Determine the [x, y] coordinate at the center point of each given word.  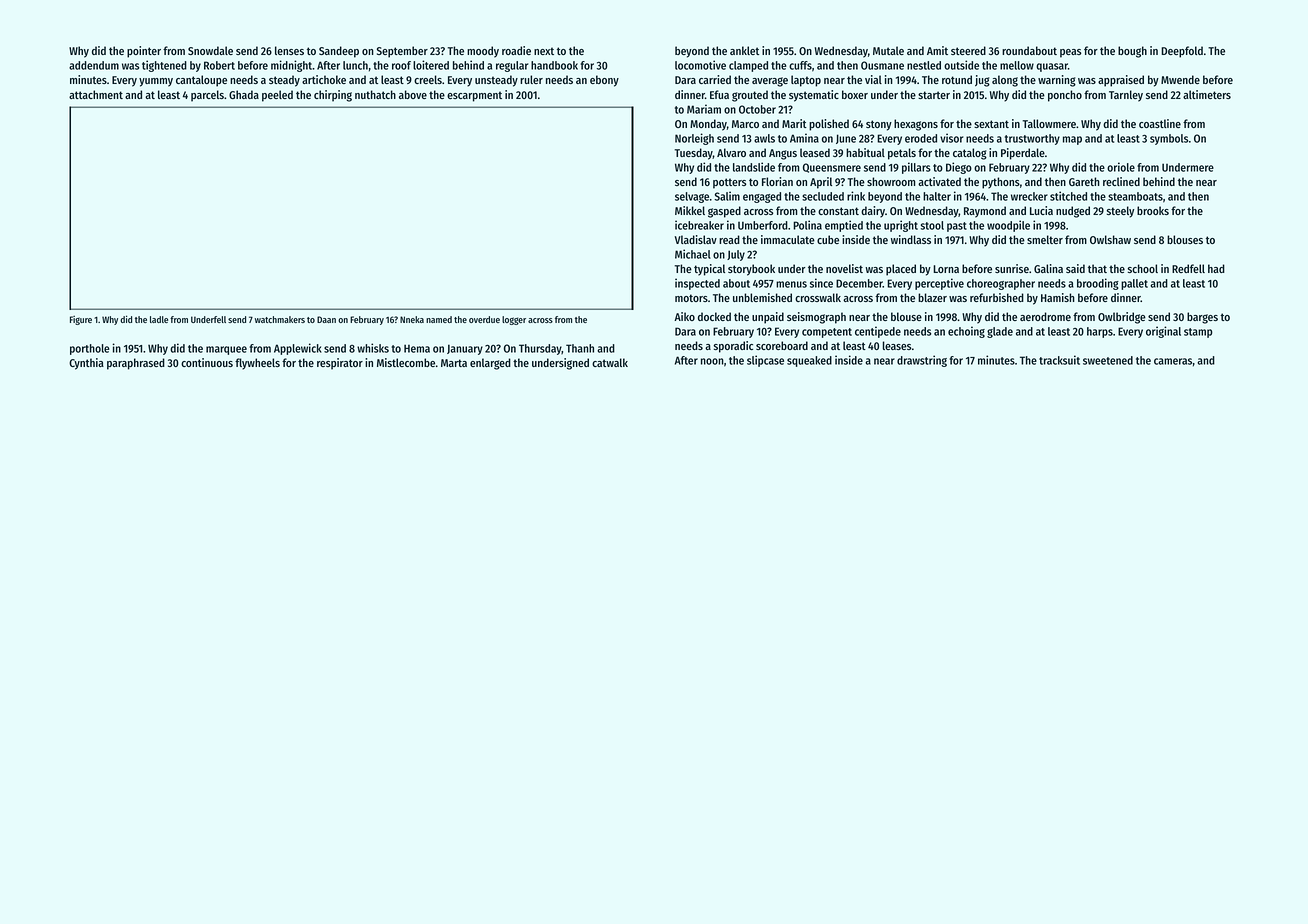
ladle [159, 319]
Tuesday [694, 154]
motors [691, 298]
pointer [144, 52]
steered [968, 50]
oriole [1121, 167]
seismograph [816, 318]
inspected [697, 284]
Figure [81, 320]
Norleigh [694, 139]
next [544, 51]
